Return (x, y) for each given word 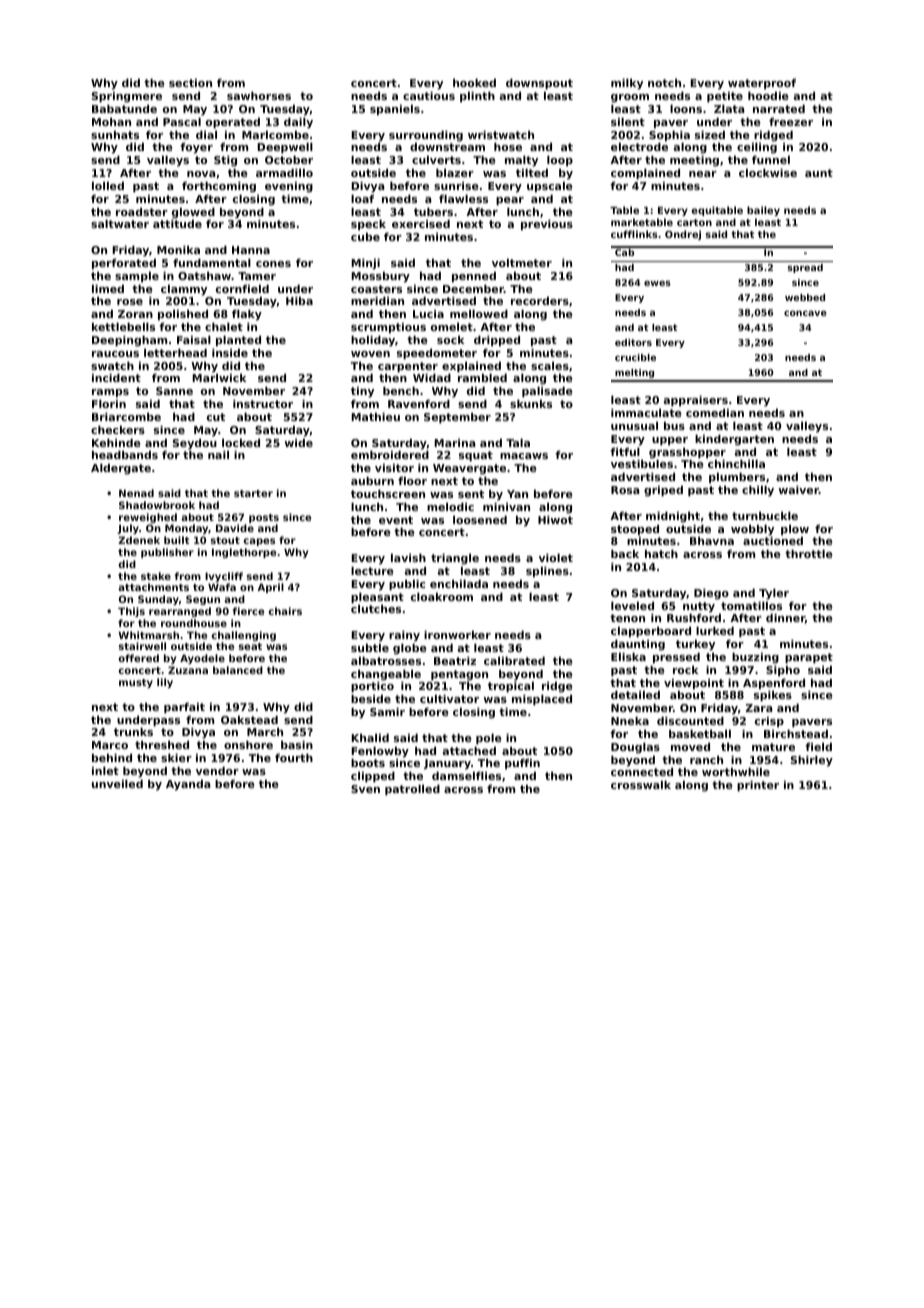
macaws (524, 456)
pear (510, 201)
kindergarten (734, 440)
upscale (550, 187)
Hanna (251, 250)
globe (410, 649)
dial (206, 134)
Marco (110, 745)
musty (136, 683)
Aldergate (121, 469)
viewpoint (694, 684)
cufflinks (634, 234)
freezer (791, 121)
